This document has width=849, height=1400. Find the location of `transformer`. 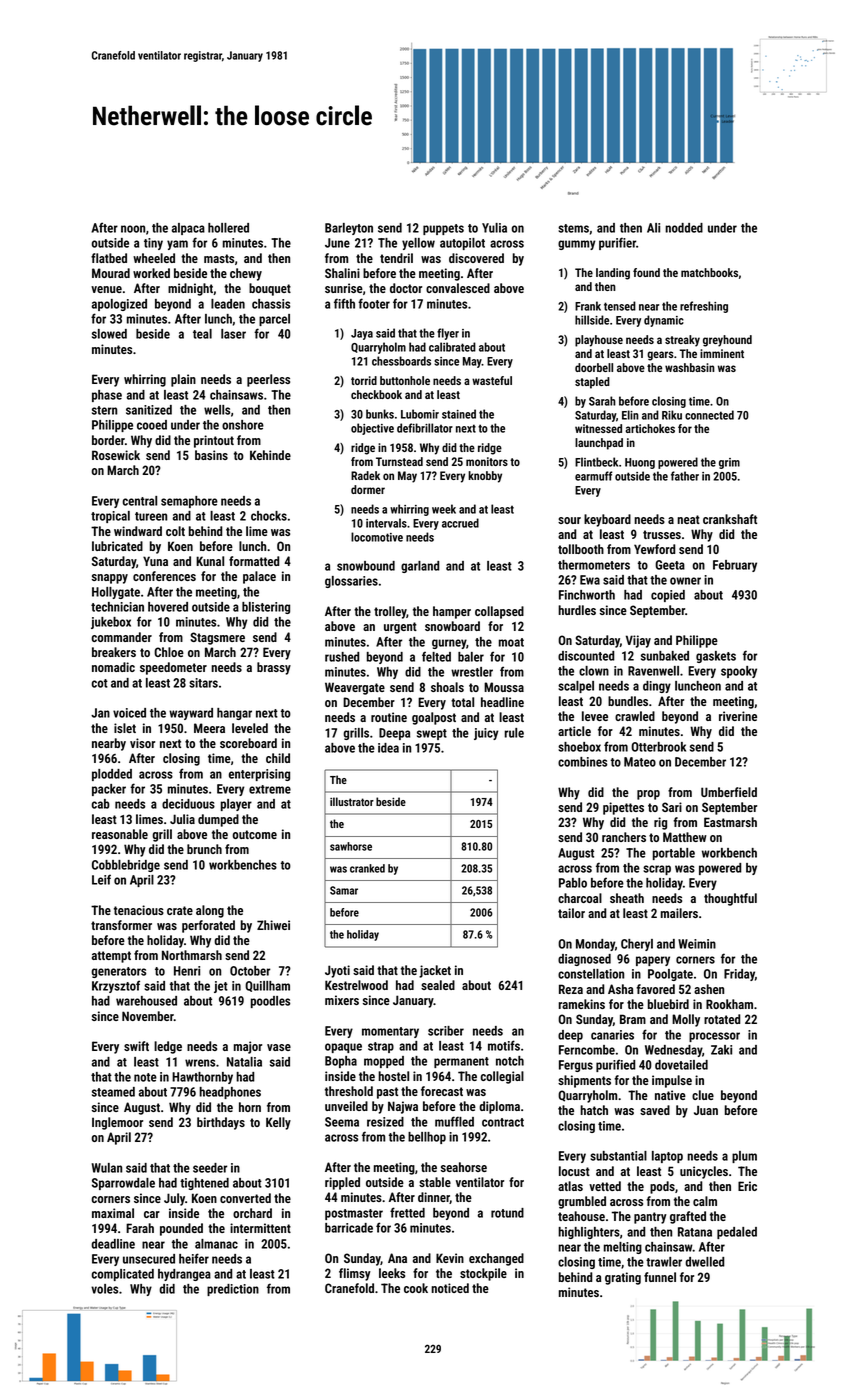

transformer is located at coordinates (121, 925).
